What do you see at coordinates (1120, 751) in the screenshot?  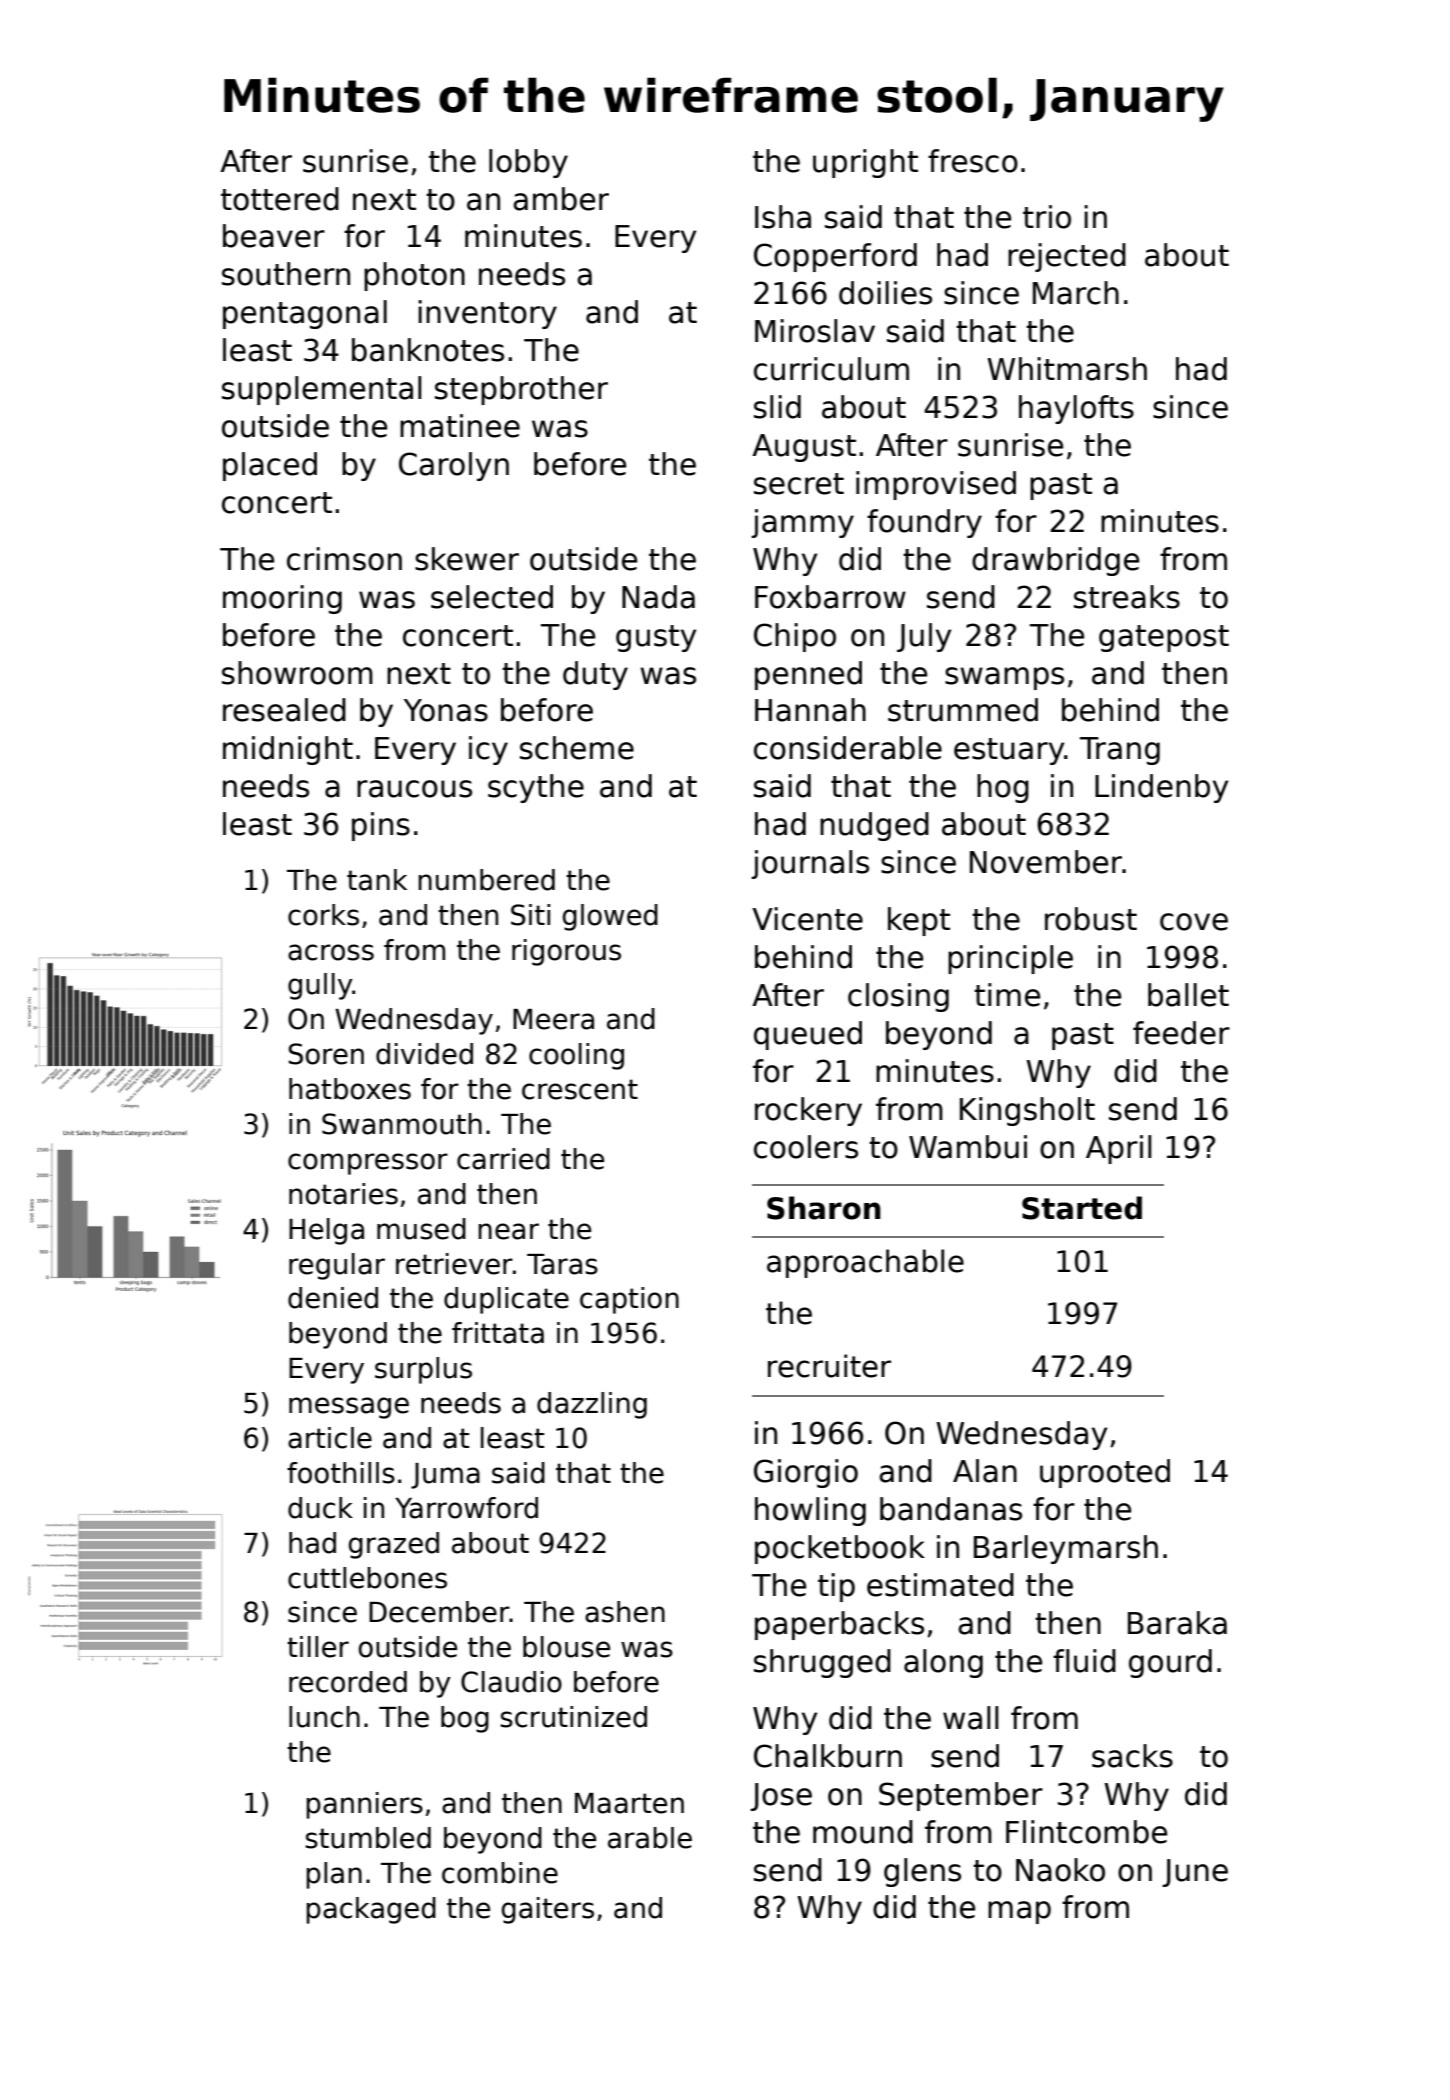 I see `Trang` at bounding box center [1120, 751].
